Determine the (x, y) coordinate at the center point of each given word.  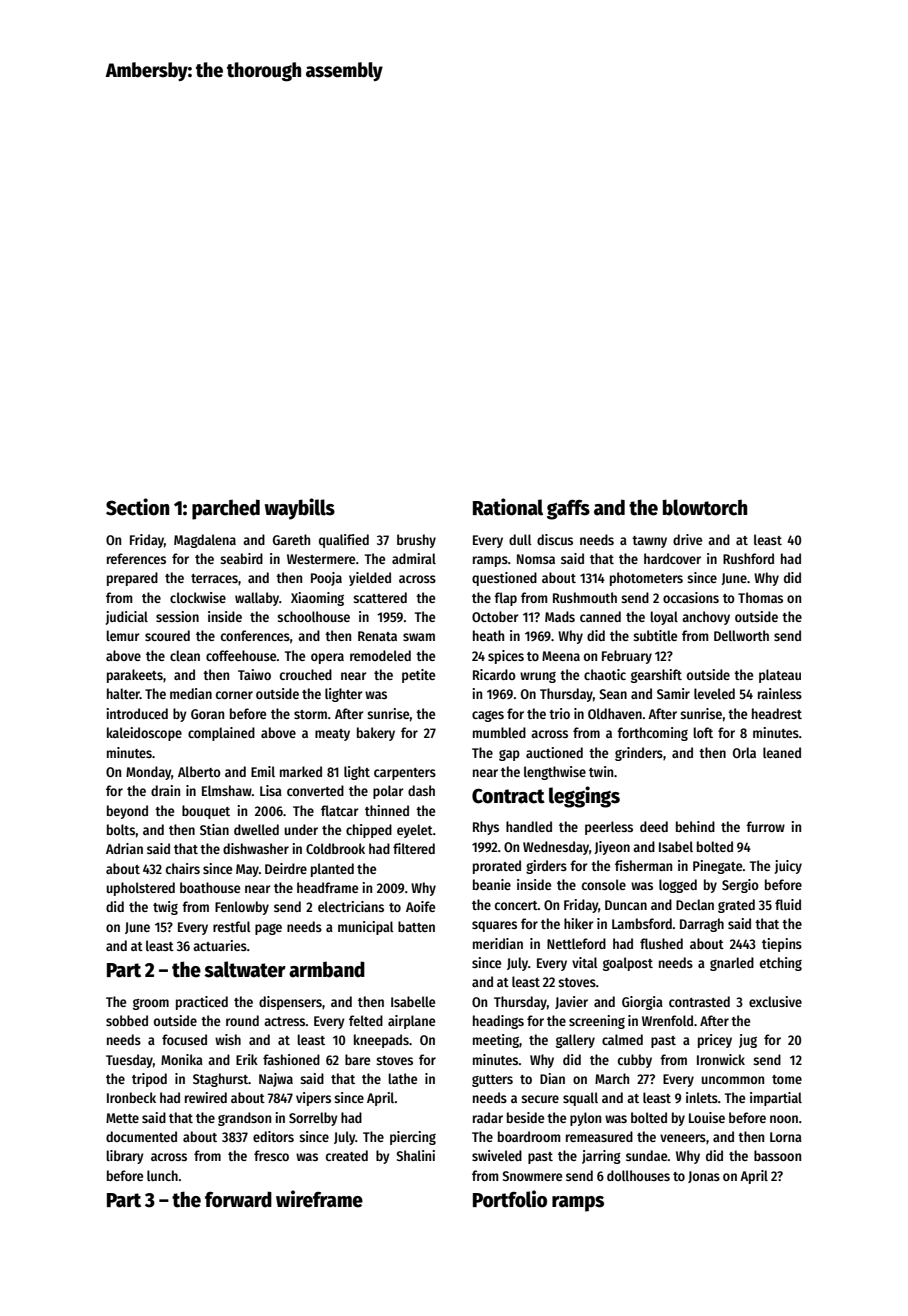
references (136, 558)
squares (494, 926)
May (247, 870)
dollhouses (638, 1175)
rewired (206, 1097)
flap (505, 599)
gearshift (656, 676)
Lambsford (642, 923)
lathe (402, 1078)
